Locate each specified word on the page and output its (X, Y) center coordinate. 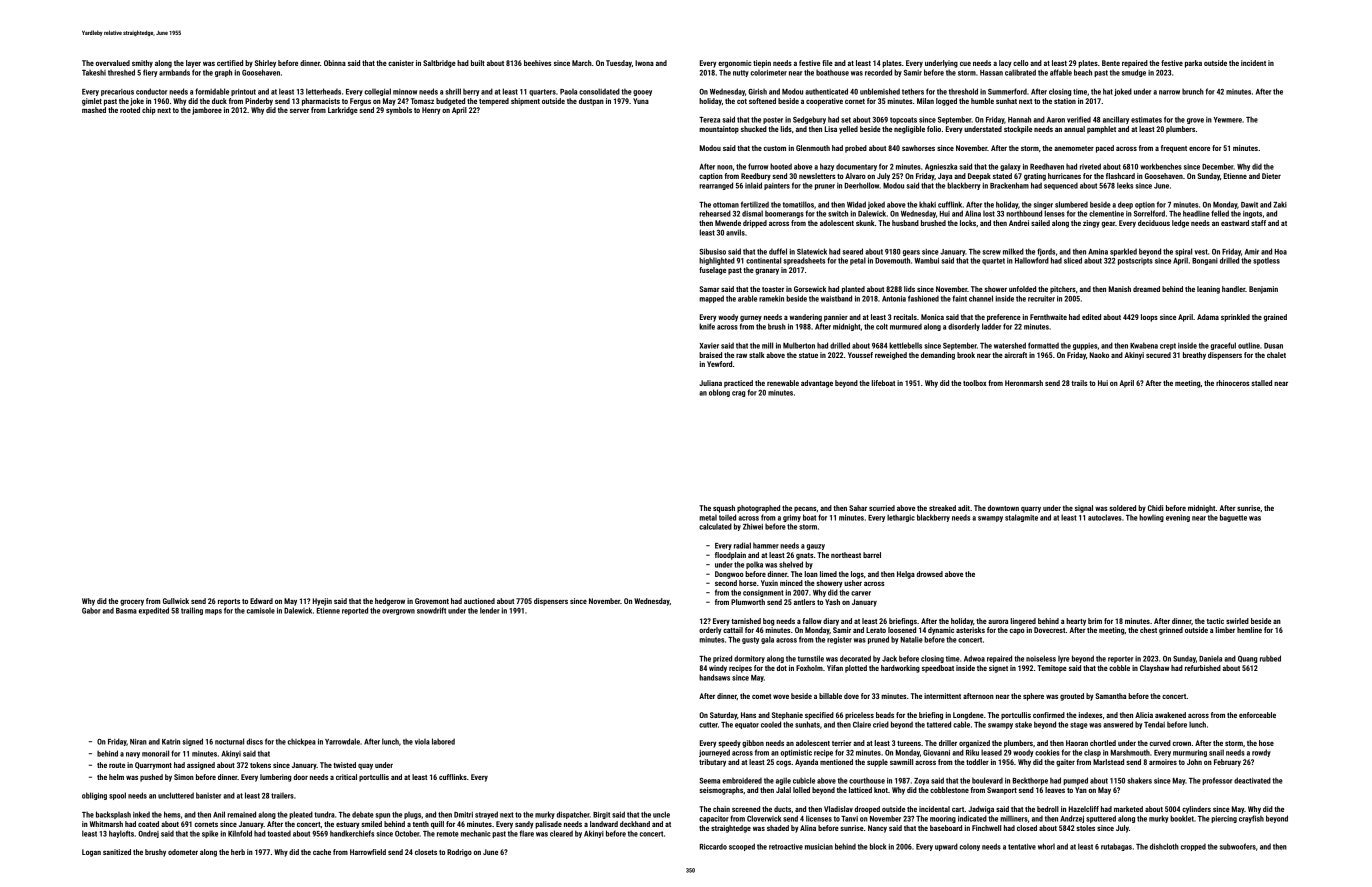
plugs (412, 815)
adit (964, 508)
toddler (977, 762)
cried (881, 724)
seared (852, 251)
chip (149, 111)
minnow (405, 92)
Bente (1111, 63)
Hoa (1281, 252)
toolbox (974, 383)
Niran (138, 742)
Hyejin (322, 602)
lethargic (901, 518)
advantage (817, 384)
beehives (537, 63)
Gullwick (176, 601)
